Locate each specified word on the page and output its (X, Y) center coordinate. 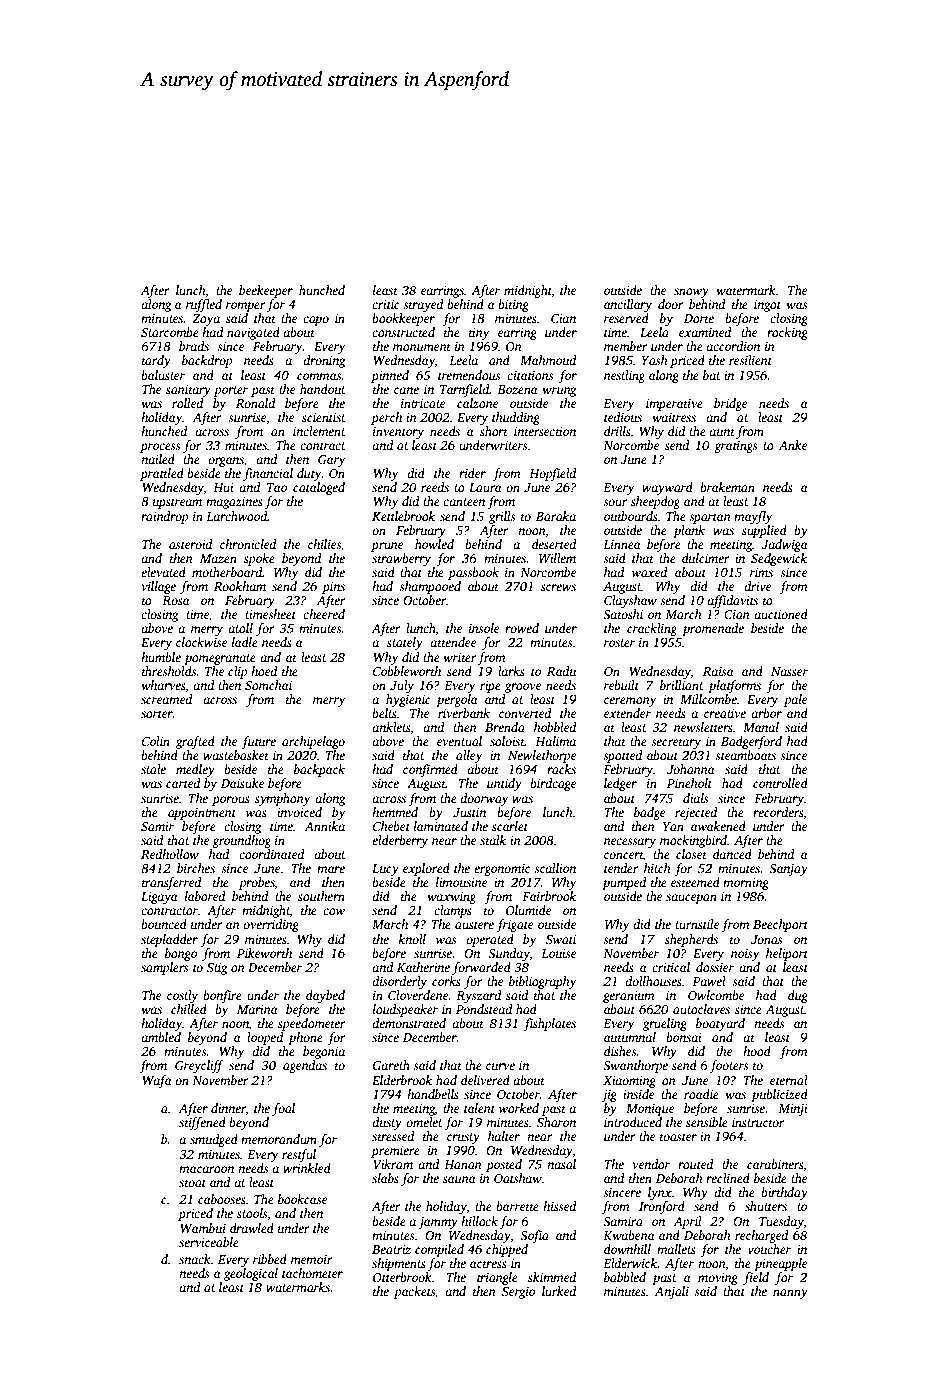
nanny (790, 1294)
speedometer (312, 1024)
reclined (728, 1178)
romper (246, 307)
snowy (691, 293)
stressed (393, 1136)
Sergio (518, 1293)
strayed (423, 305)
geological (251, 1274)
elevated (163, 572)
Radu (561, 671)
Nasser (789, 671)
